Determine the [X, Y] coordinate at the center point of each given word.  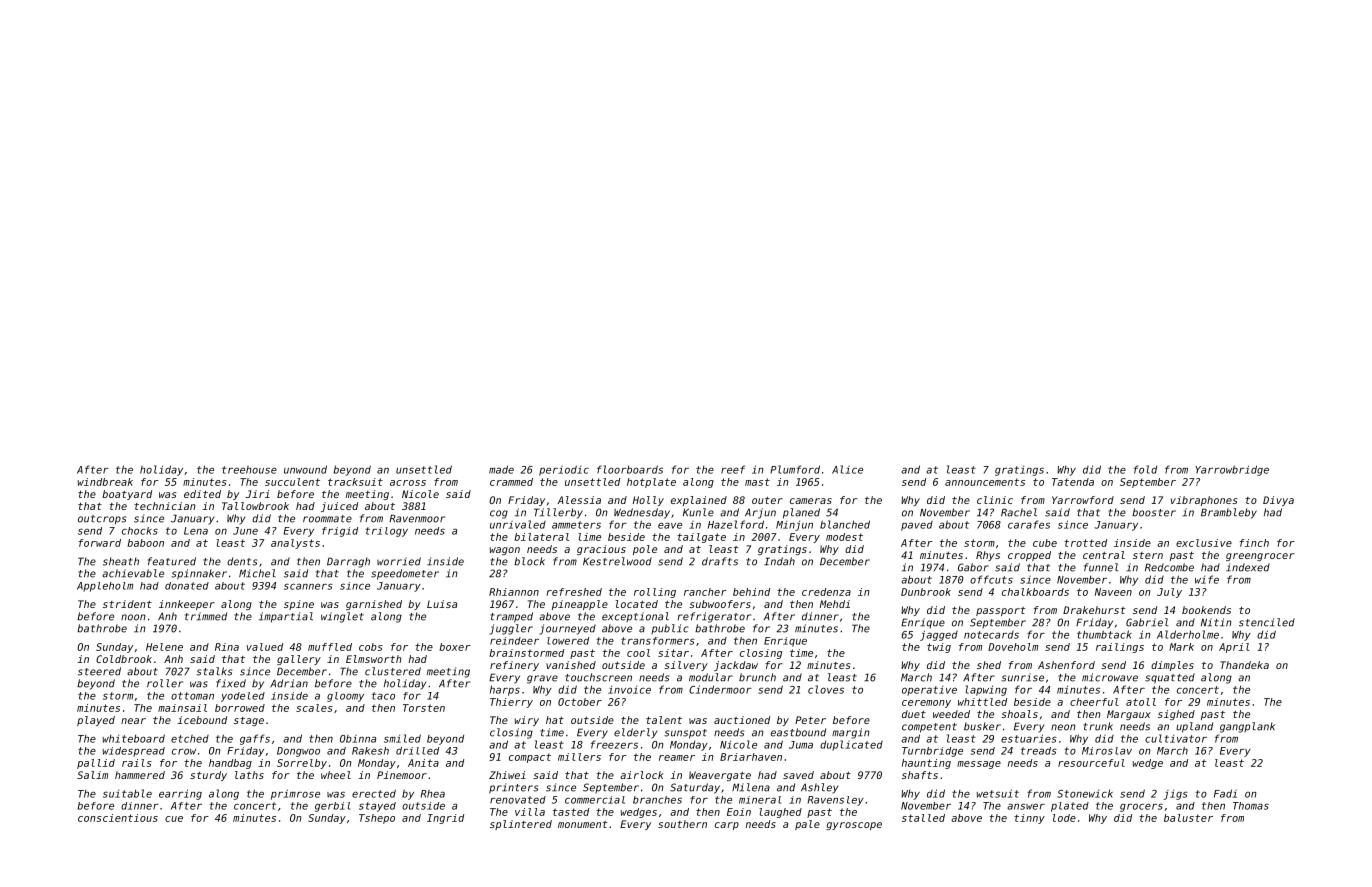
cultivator [1176, 738]
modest [844, 537]
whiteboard [133, 738]
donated [187, 586]
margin [850, 733]
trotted [1085, 543]
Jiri [258, 494]
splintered [521, 825]
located [636, 604]
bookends [1206, 610]
